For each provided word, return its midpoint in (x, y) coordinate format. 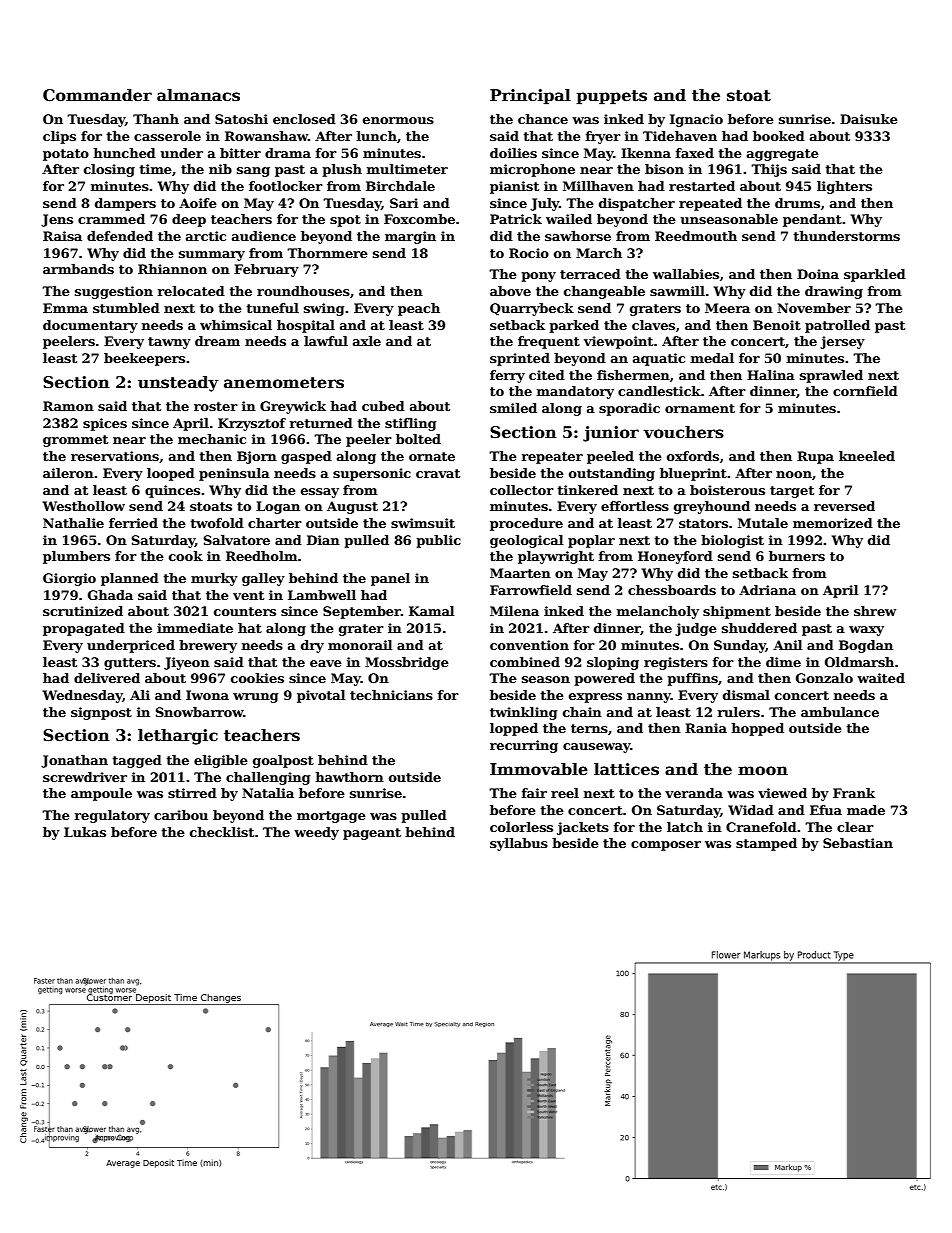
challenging (268, 778)
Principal (530, 97)
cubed (383, 406)
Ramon (68, 406)
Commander (97, 95)
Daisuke (869, 119)
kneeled (867, 456)
